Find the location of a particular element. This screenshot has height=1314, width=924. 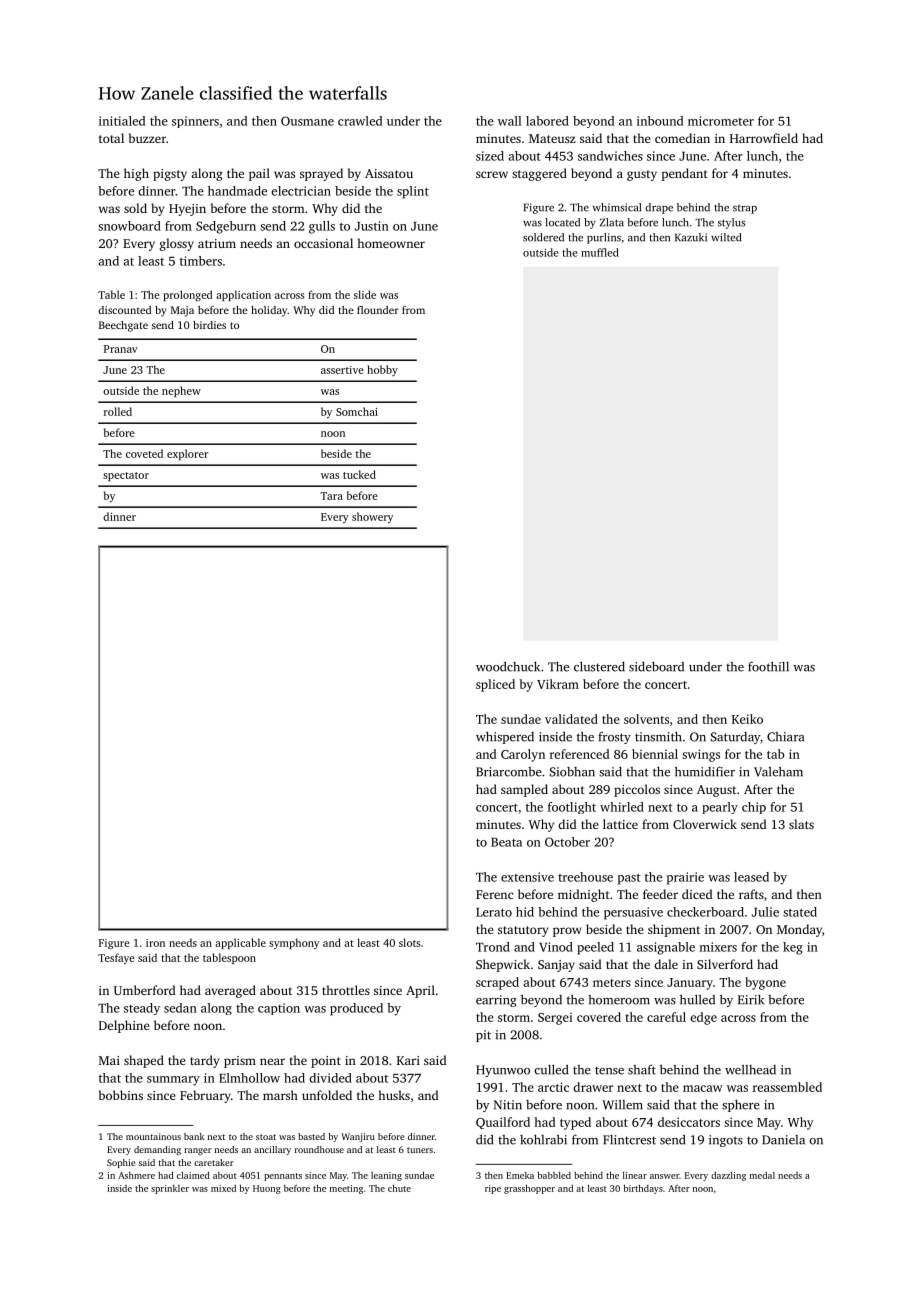

Trond is located at coordinates (493, 947).
